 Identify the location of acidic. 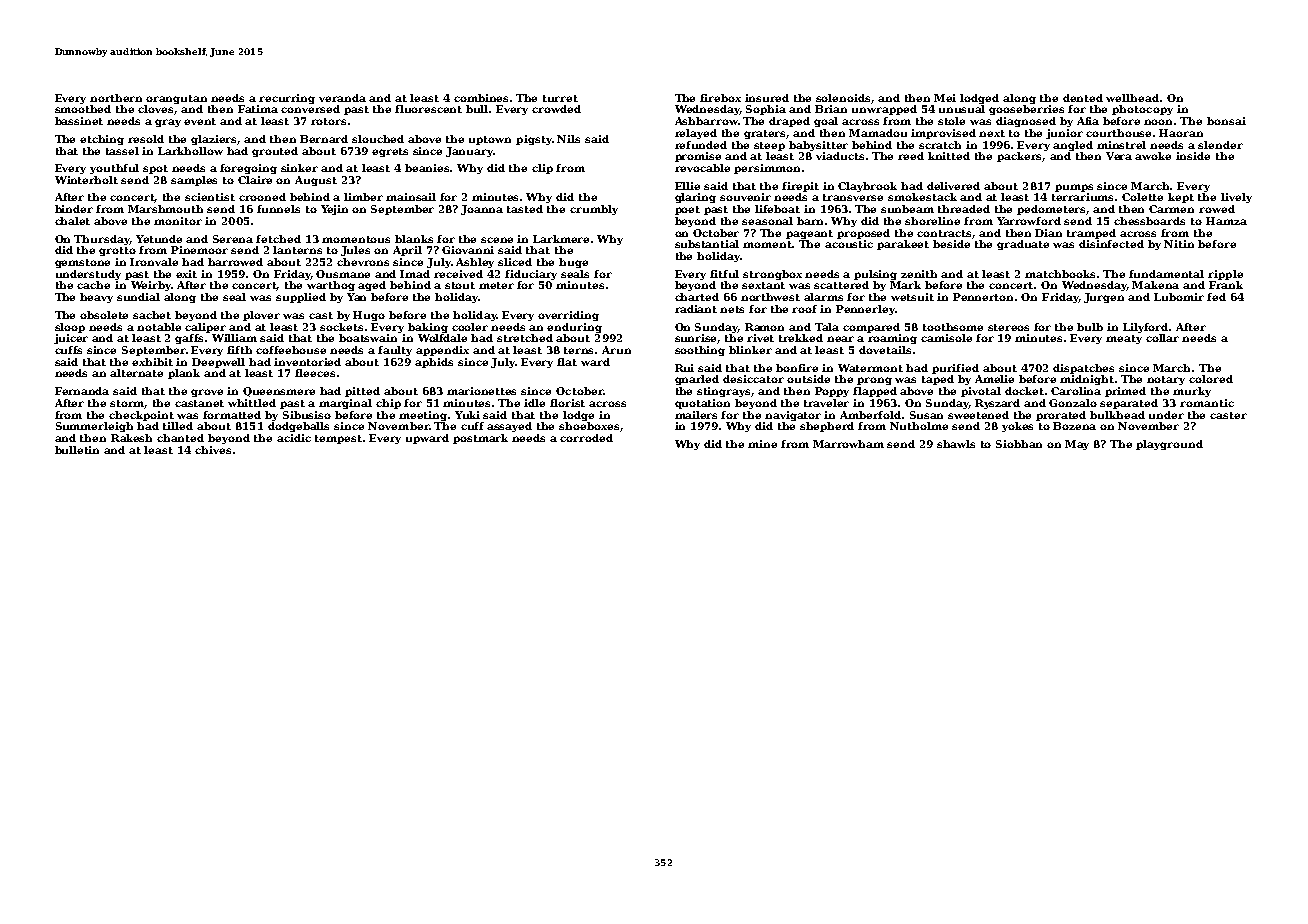
(294, 438).
